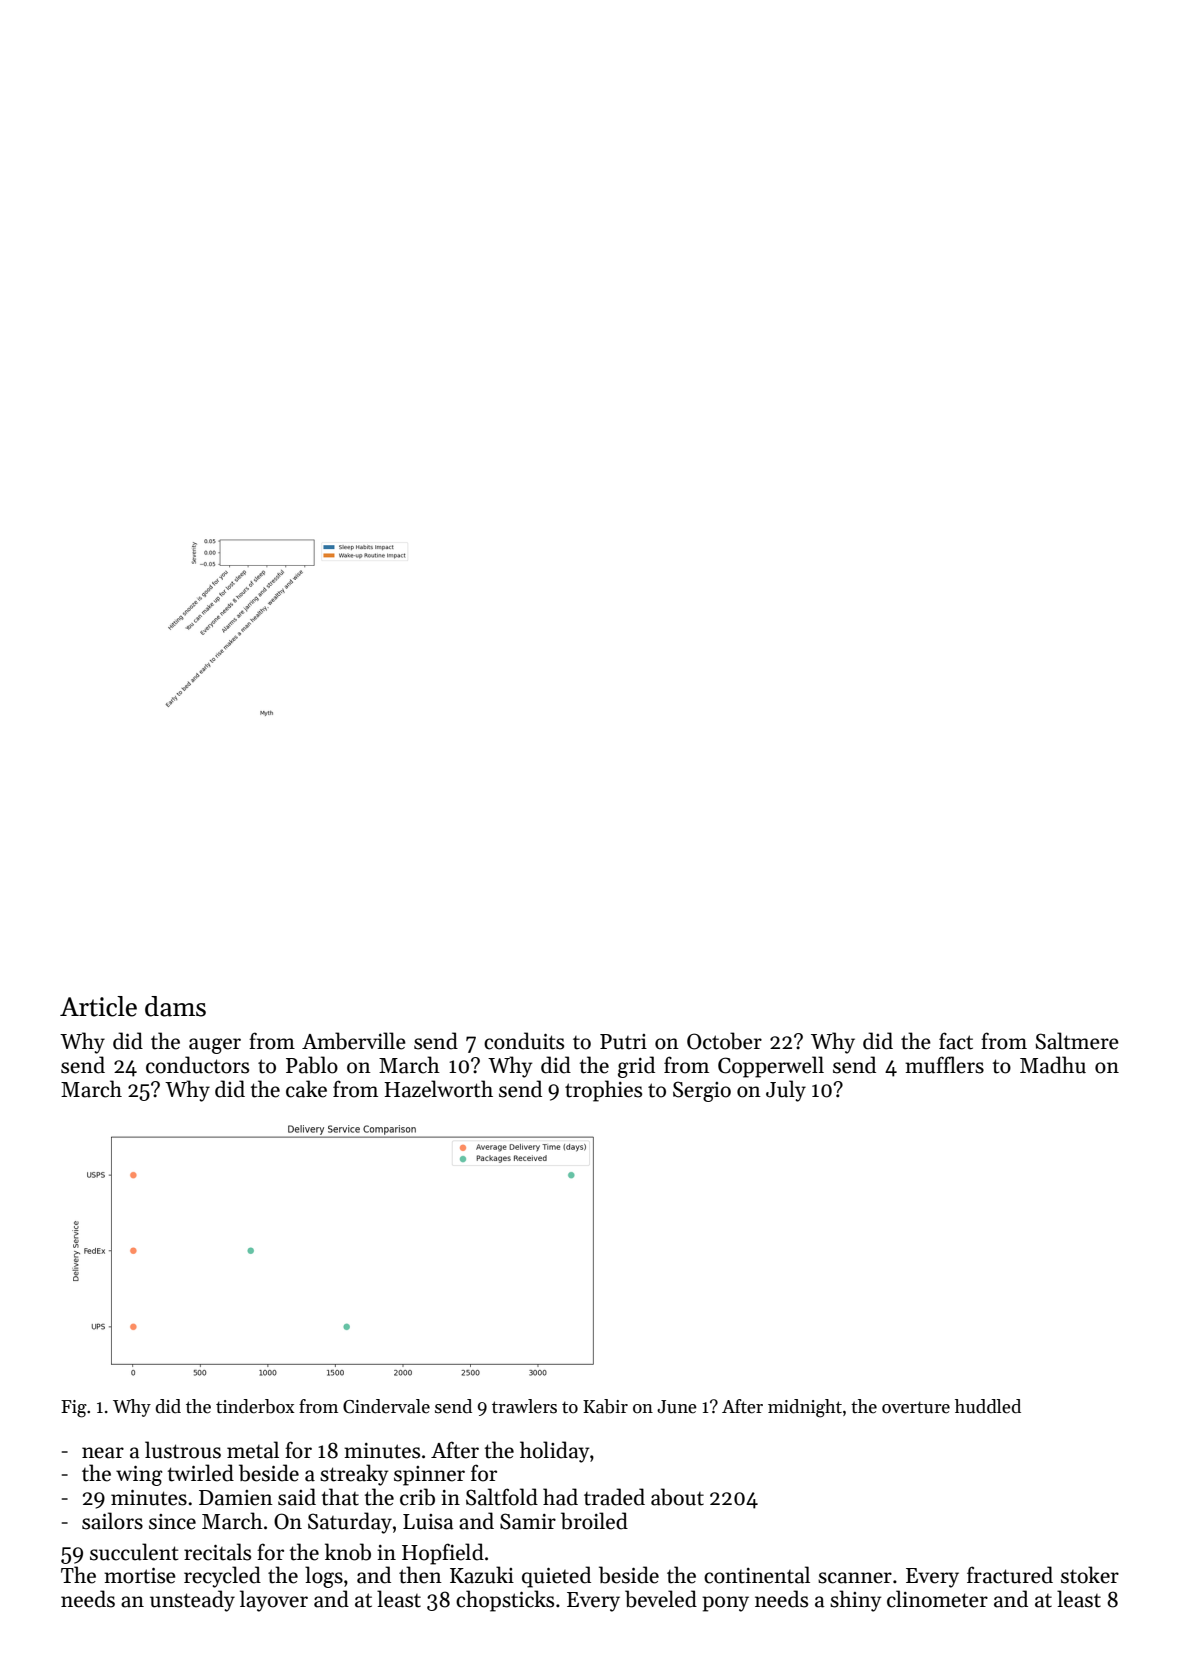 Image resolution: width=1180 pixels, height=1668 pixels. What do you see at coordinates (603, 1091) in the image?
I see `trophies` at bounding box center [603, 1091].
